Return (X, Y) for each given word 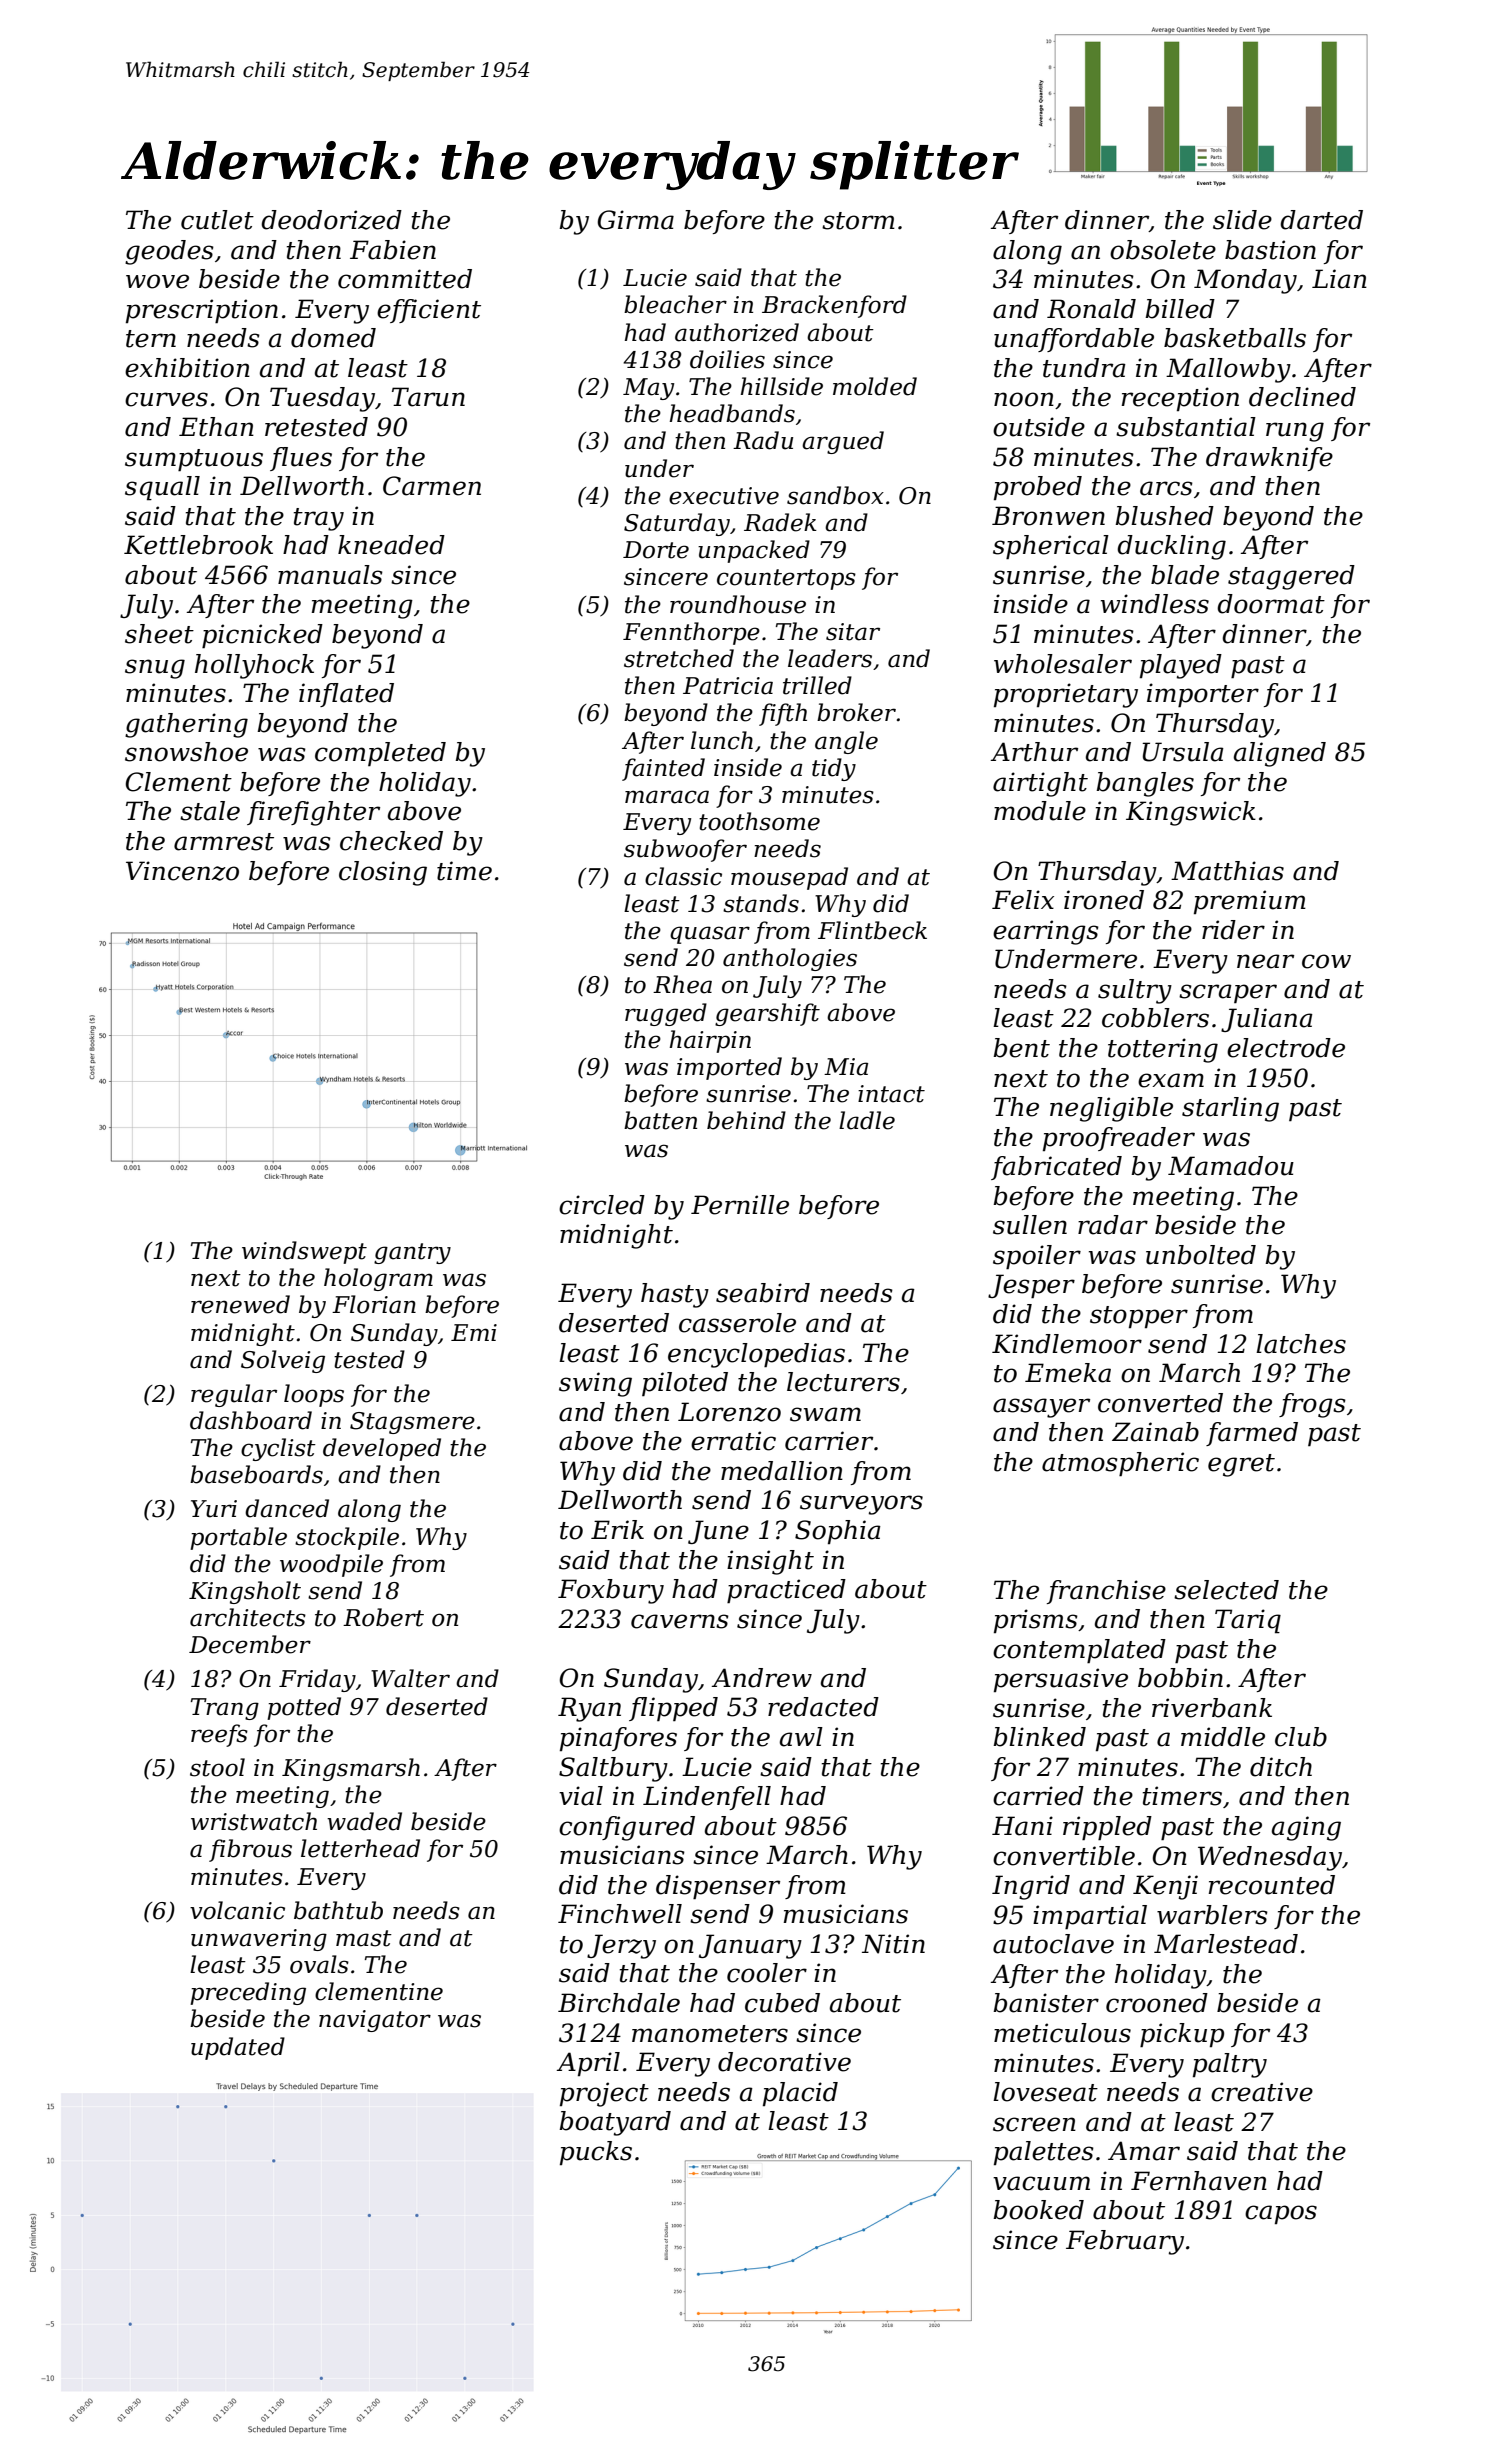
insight (770, 1562)
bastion (1270, 250)
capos (1281, 2214)
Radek (780, 522)
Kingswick (1191, 813)
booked (1038, 2210)
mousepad (789, 878)
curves (166, 399)
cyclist (278, 1449)
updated (238, 2048)
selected (1226, 1590)
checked (391, 841)
